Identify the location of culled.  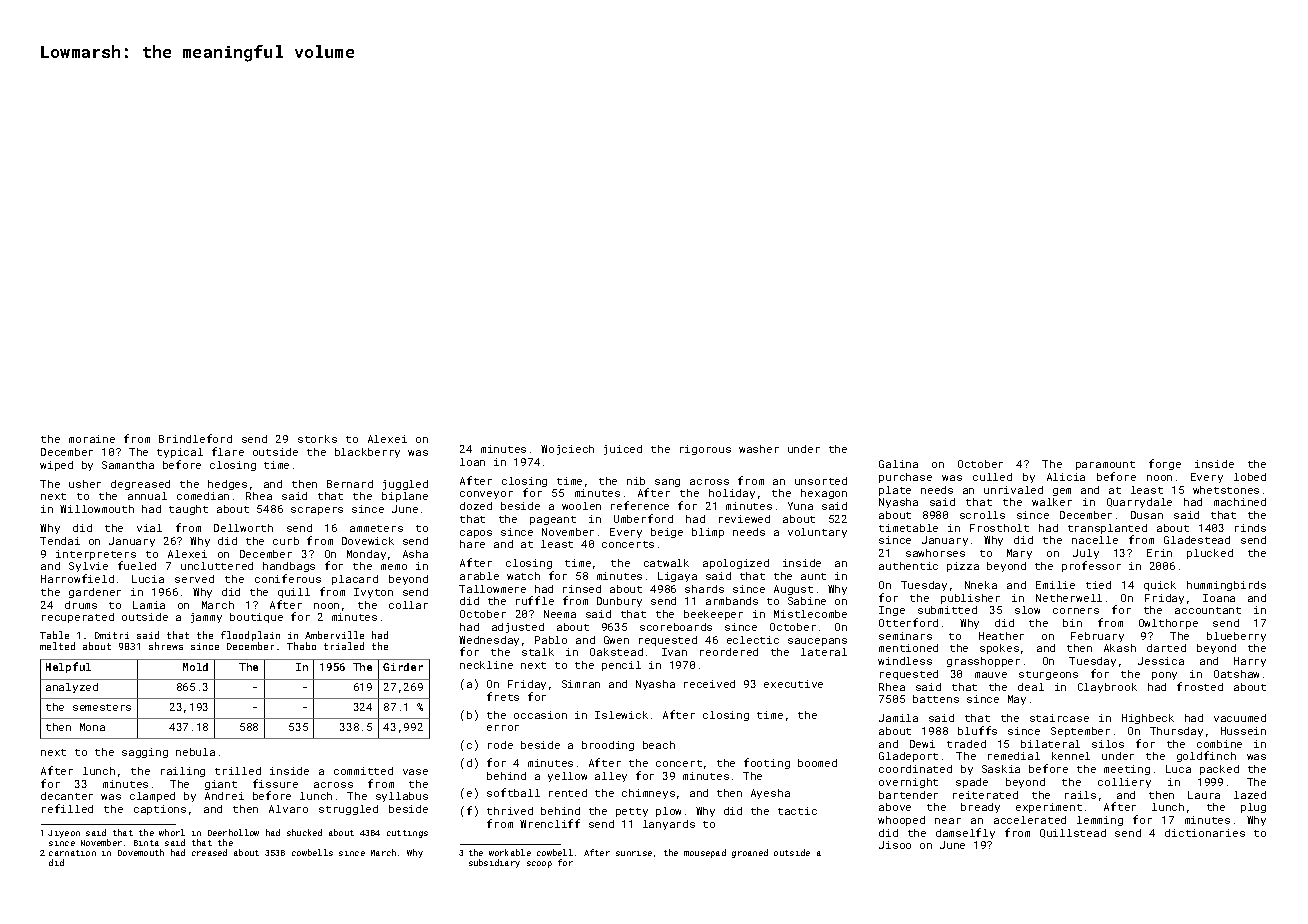
(992, 477).
